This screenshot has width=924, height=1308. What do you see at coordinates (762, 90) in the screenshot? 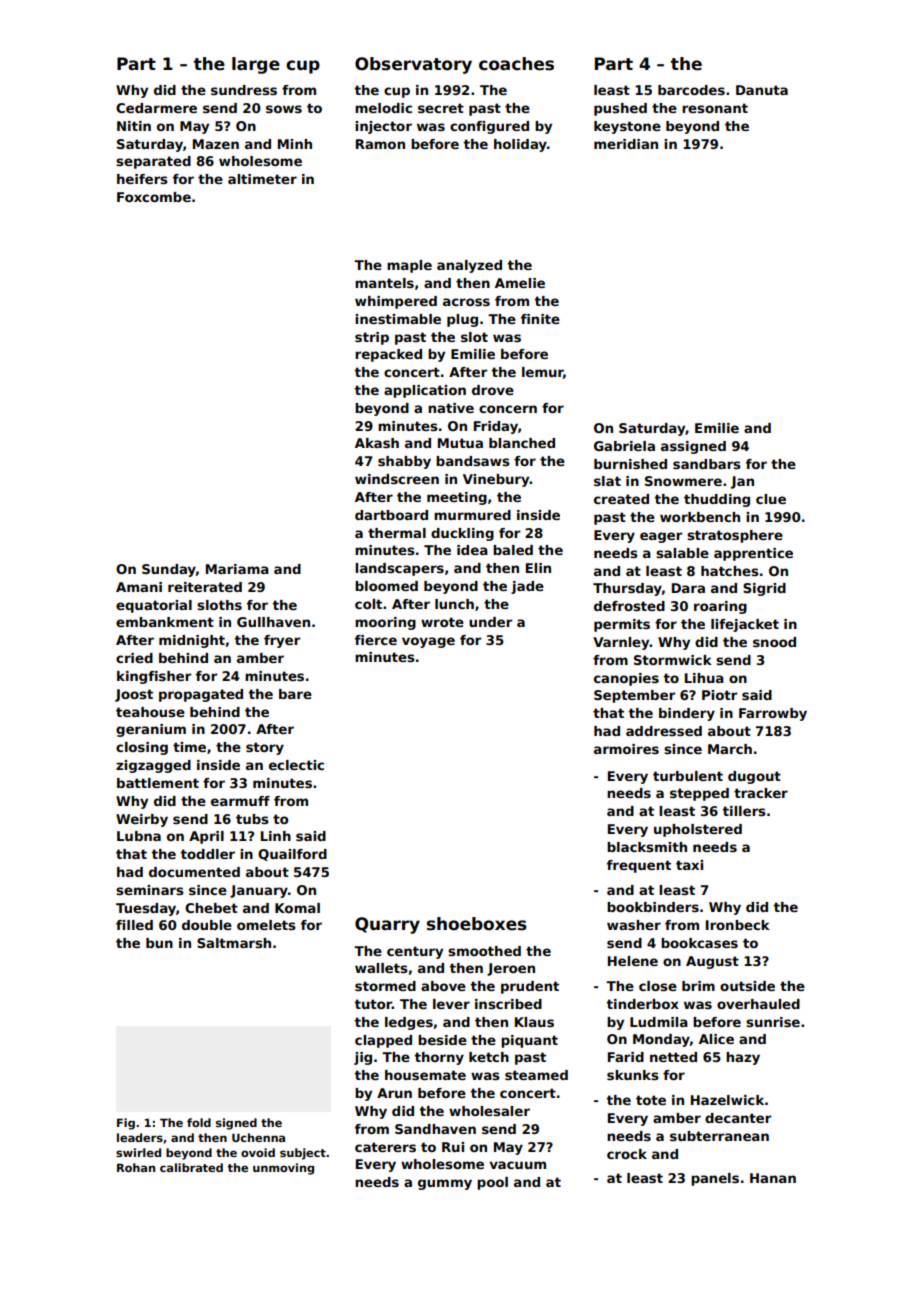
I see `Danuta` at bounding box center [762, 90].
